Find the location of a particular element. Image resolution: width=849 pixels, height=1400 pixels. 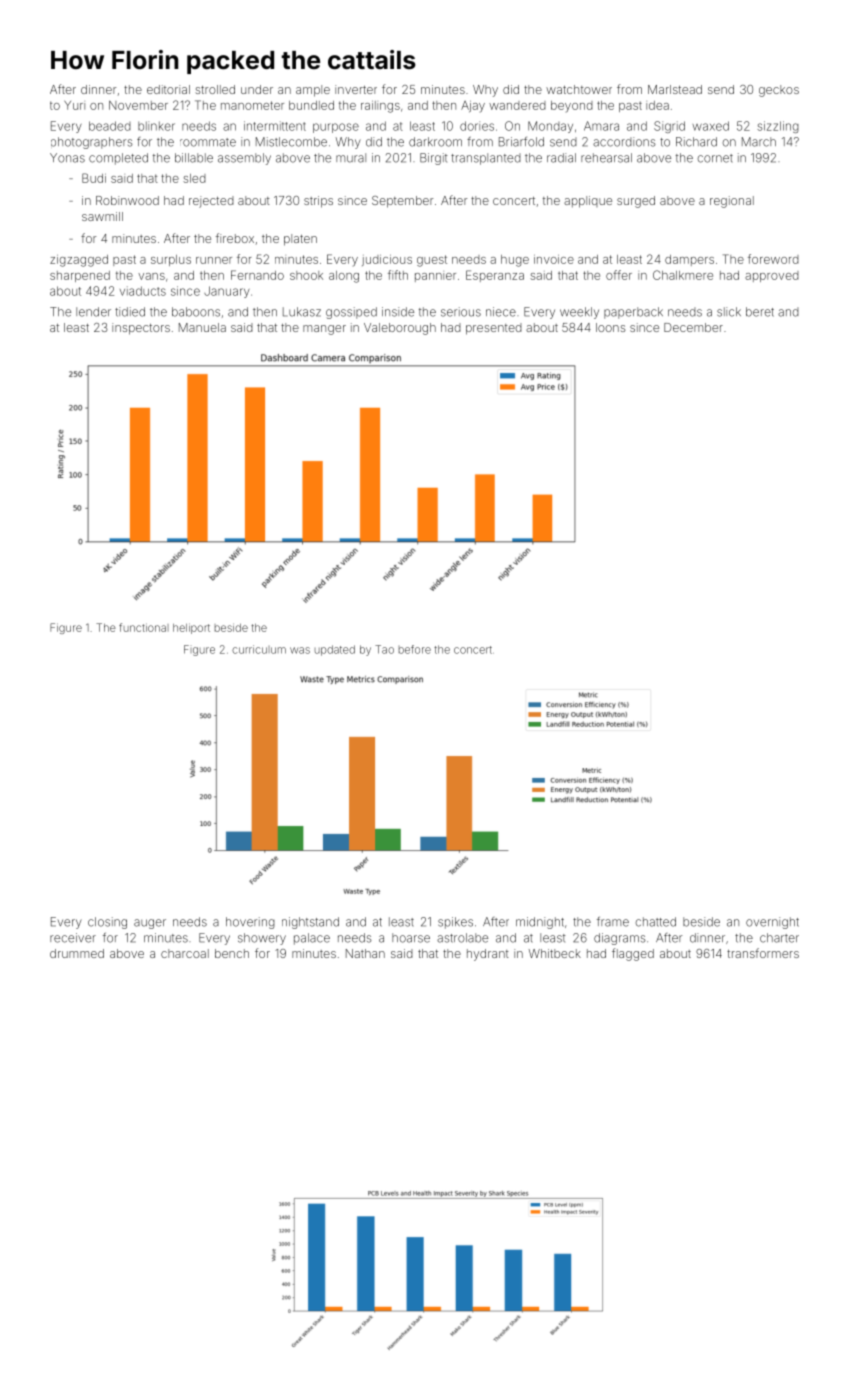

slick is located at coordinates (729, 312).
